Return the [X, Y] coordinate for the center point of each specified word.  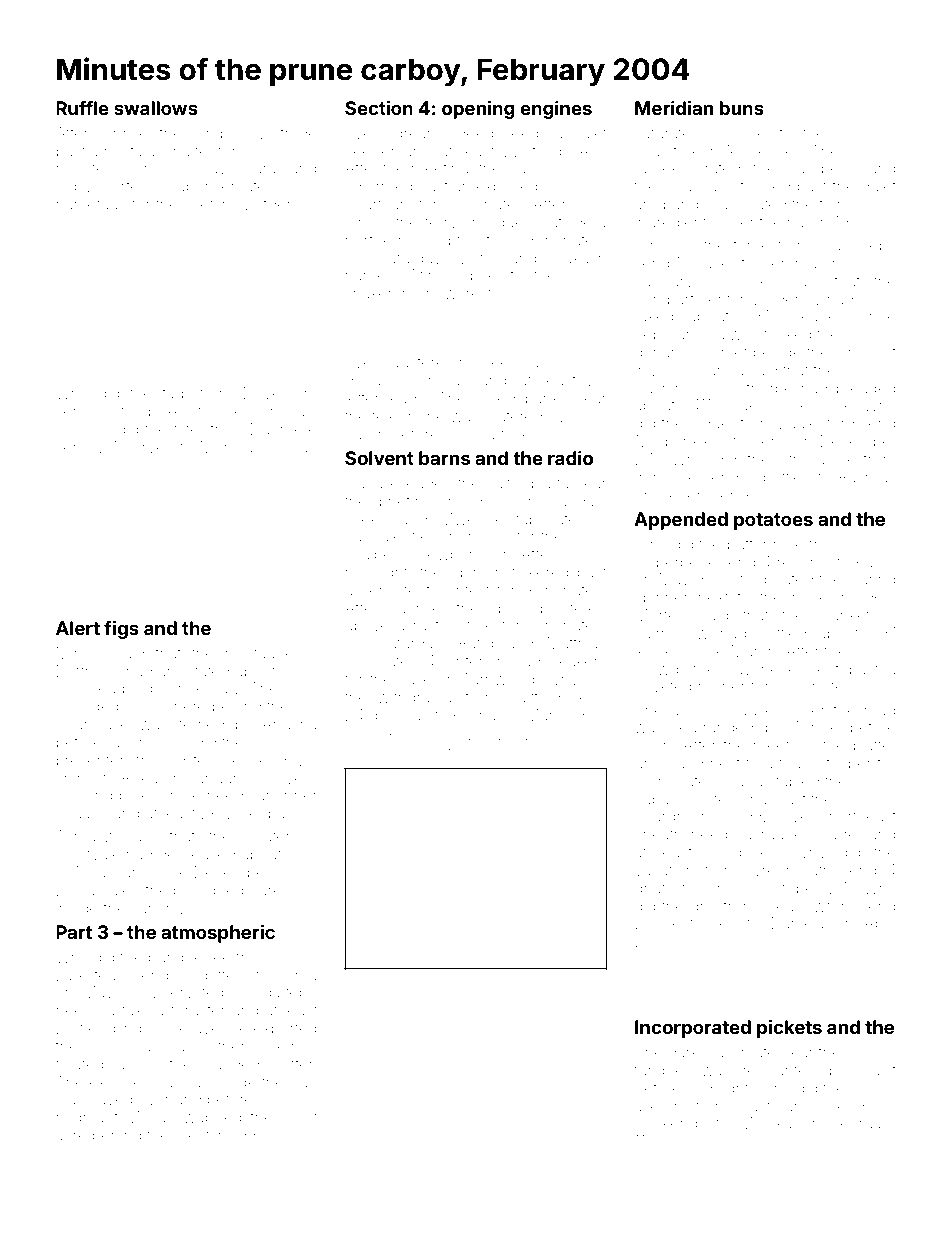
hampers [820, 169]
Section [379, 108]
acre [71, 1136]
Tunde [815, 727]
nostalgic [136, 153]
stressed [467, 752]
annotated [193, 671]
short [299, 1117]
